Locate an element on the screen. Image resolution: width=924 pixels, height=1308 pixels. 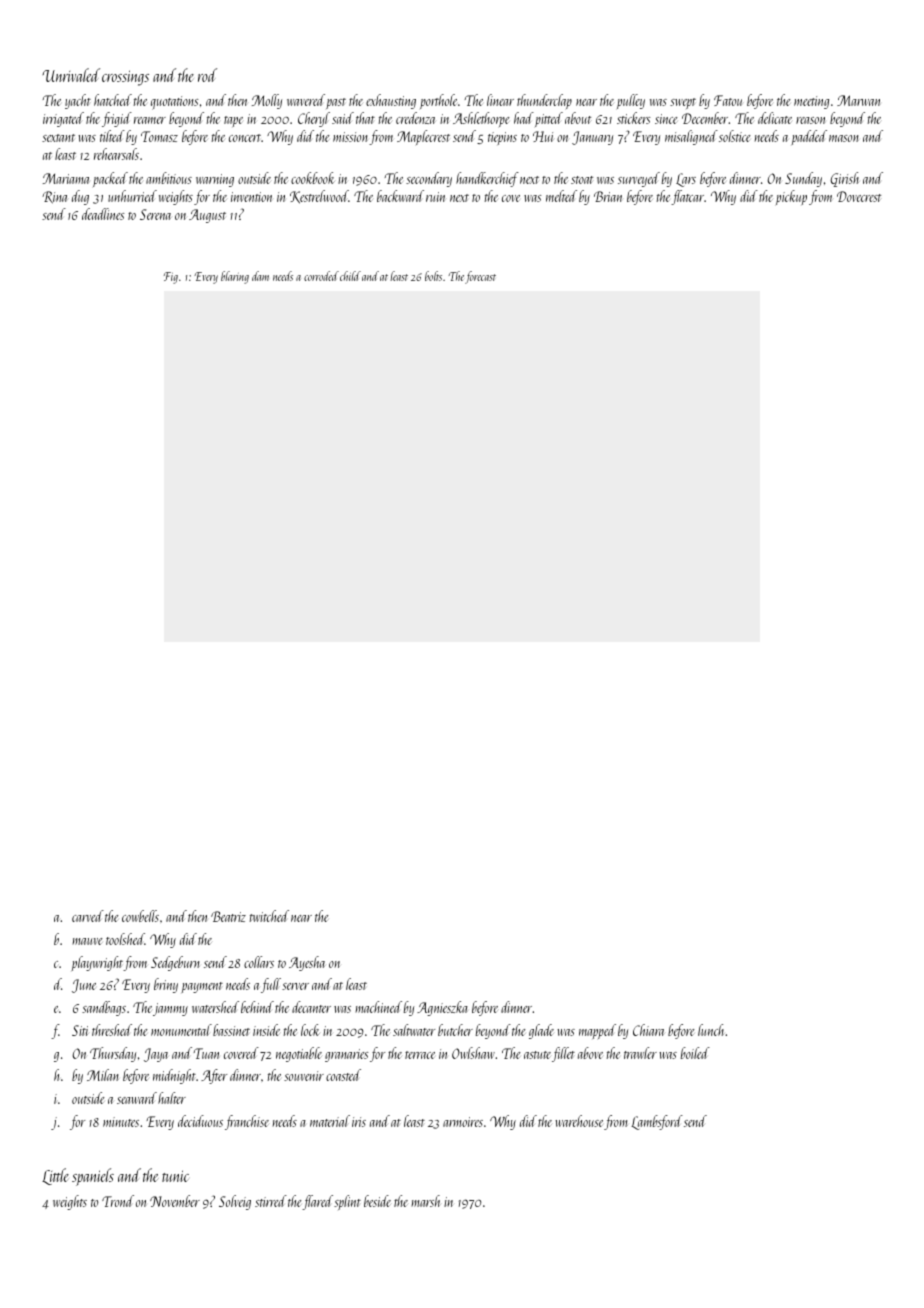
exhausting is located at coordinates (391, 101).
